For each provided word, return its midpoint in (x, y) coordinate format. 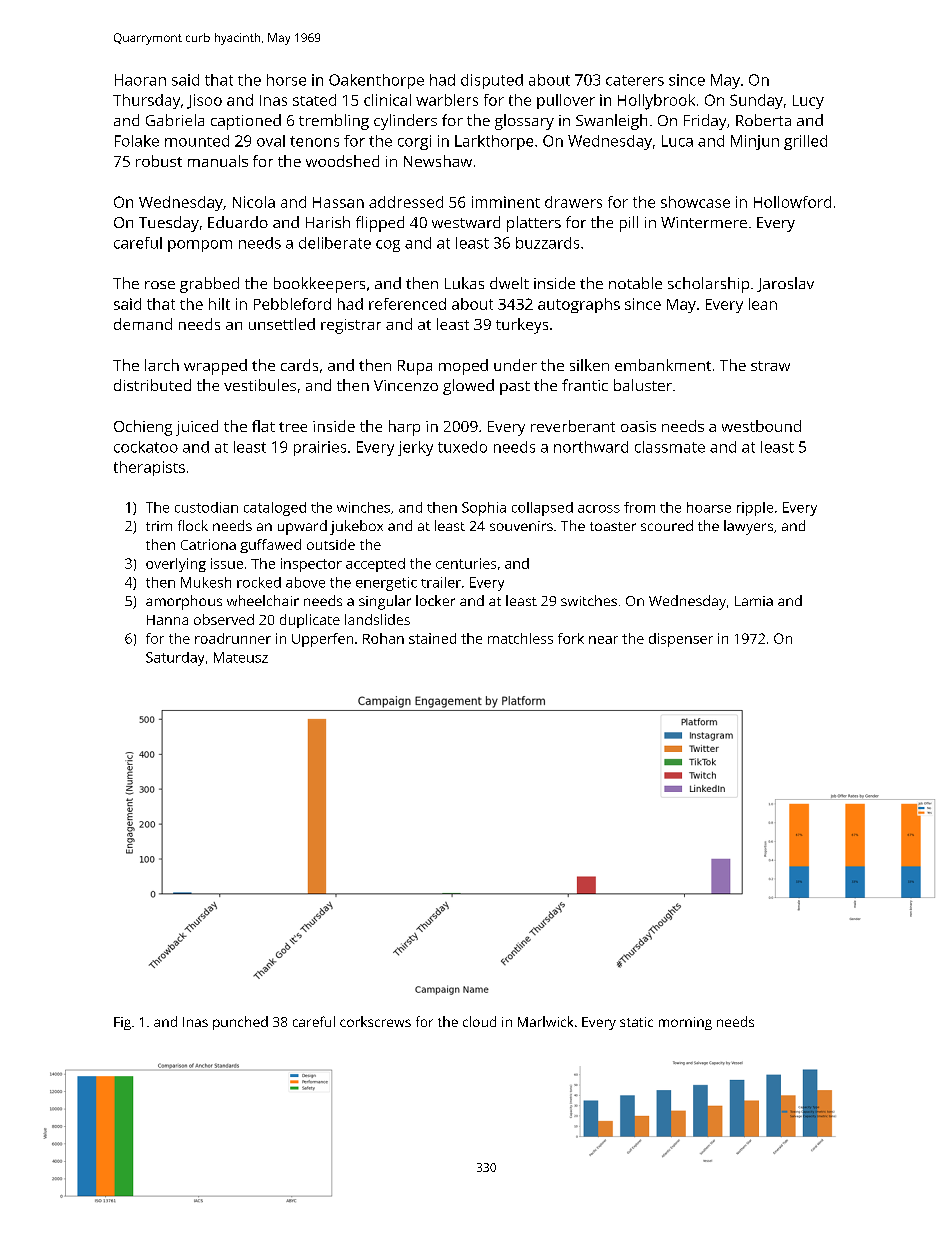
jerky (415, 448)
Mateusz (241, 657)
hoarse (709, 507)
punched (240, 1023)
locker (435, 600)
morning (685, 1023)
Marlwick (545, 1021)
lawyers (748, 527)
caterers (635, 80)
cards (299, 365)
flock (193, 525)
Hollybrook (656, 102)
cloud (479, 1021)
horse (286, 80)
